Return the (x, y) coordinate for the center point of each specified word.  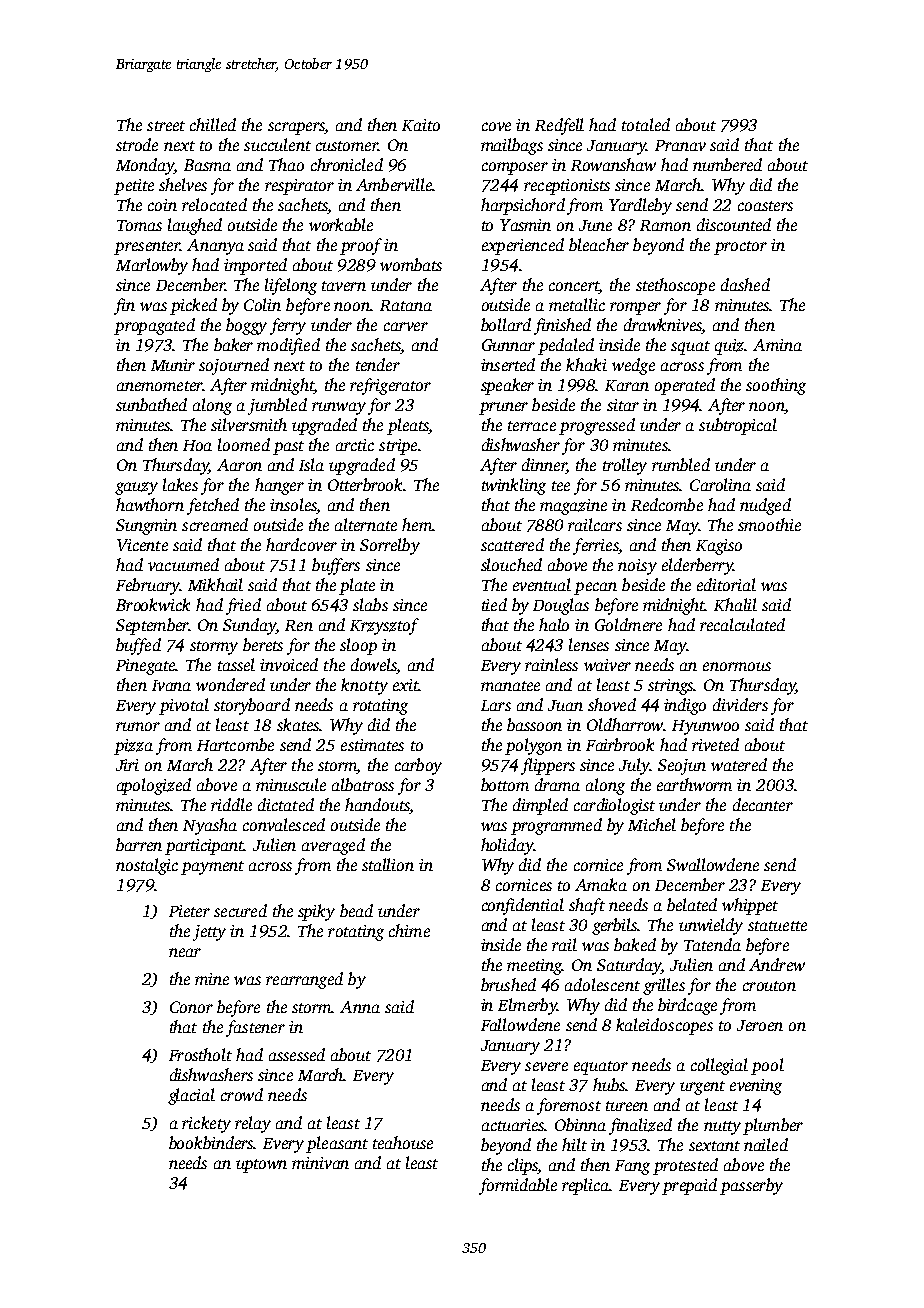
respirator (299, 187)
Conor (191, 1007)
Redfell (559, 126)
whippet (750, 906)
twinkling (514, 486)
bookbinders (211, 1142)
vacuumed (183, 564)
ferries (595, 546)
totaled (646, 124)
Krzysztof (384, 626)
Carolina (720, 484)
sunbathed (151, 404)
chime (409, 930)
